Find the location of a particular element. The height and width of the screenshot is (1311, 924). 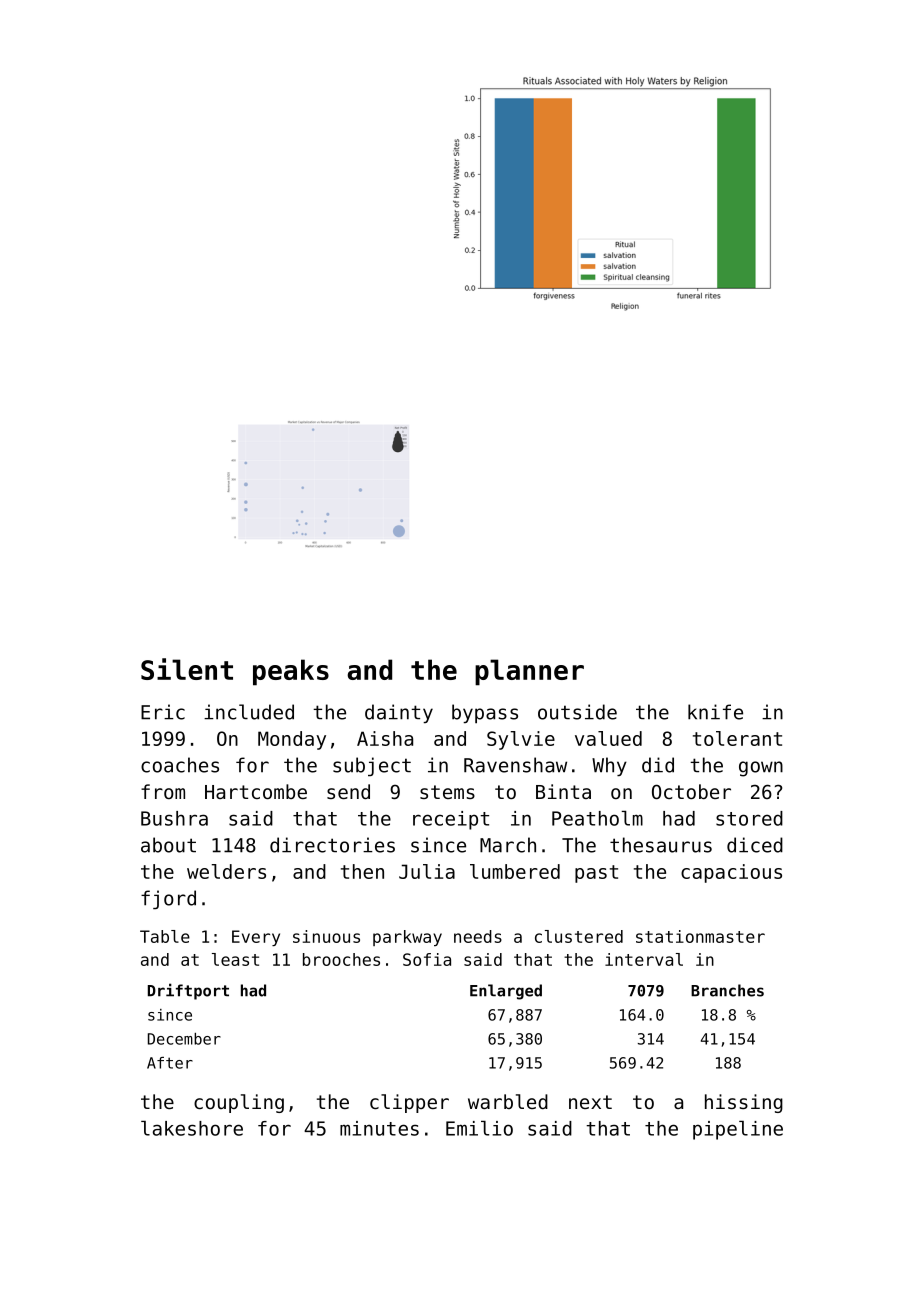

Sofia is located at coordinates (427, 959).
